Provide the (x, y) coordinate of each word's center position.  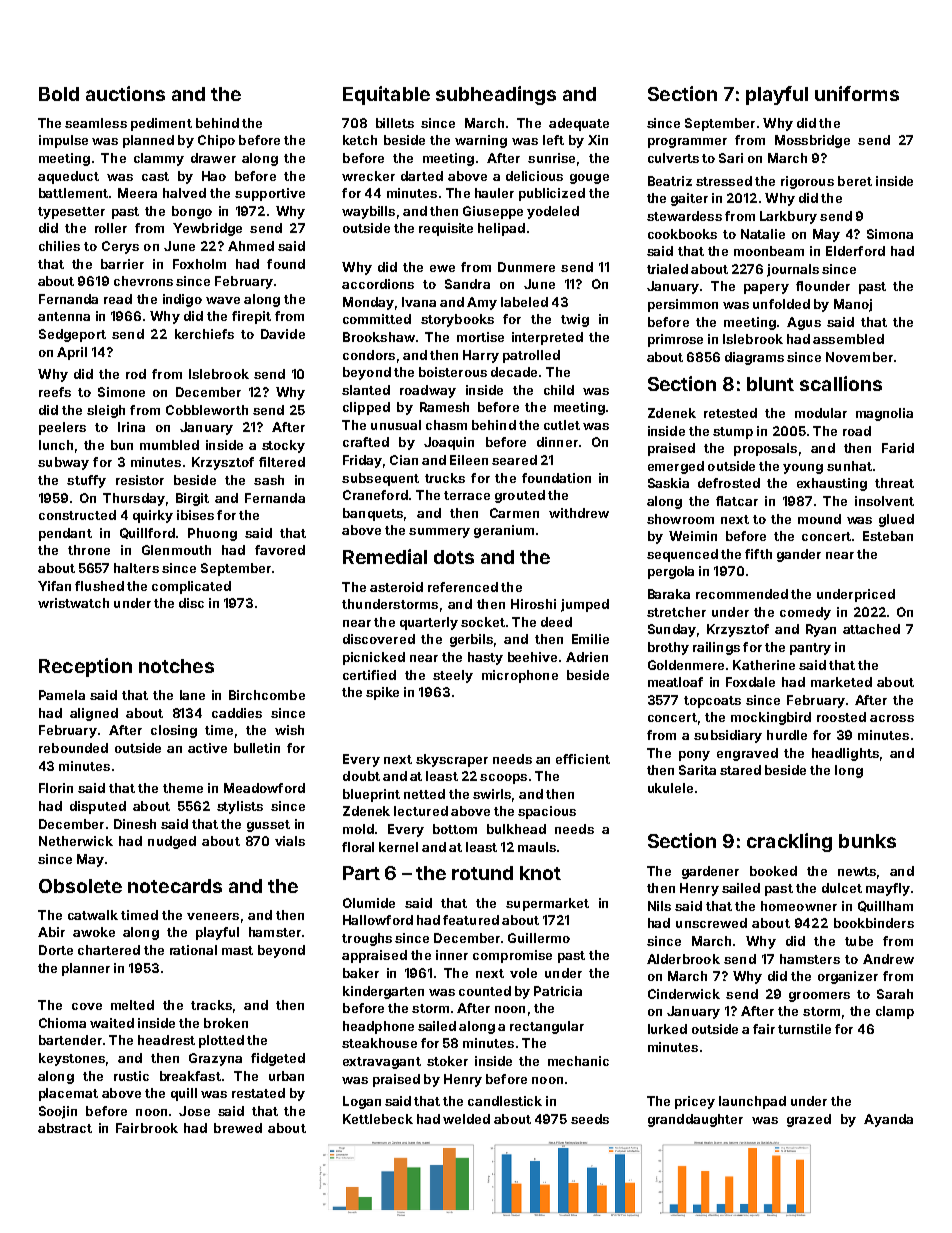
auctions (125, 93)
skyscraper (452, 760)
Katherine (764, 665)
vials (290, 841)
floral (358, 847)
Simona (890, 234)
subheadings (496, 95)
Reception (85, 667)
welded (466, 1119)
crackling (789, 842)
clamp (895, 1012)
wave (223, 300)
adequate (579, 124)
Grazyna (215, 1059)
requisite (446, 229)
